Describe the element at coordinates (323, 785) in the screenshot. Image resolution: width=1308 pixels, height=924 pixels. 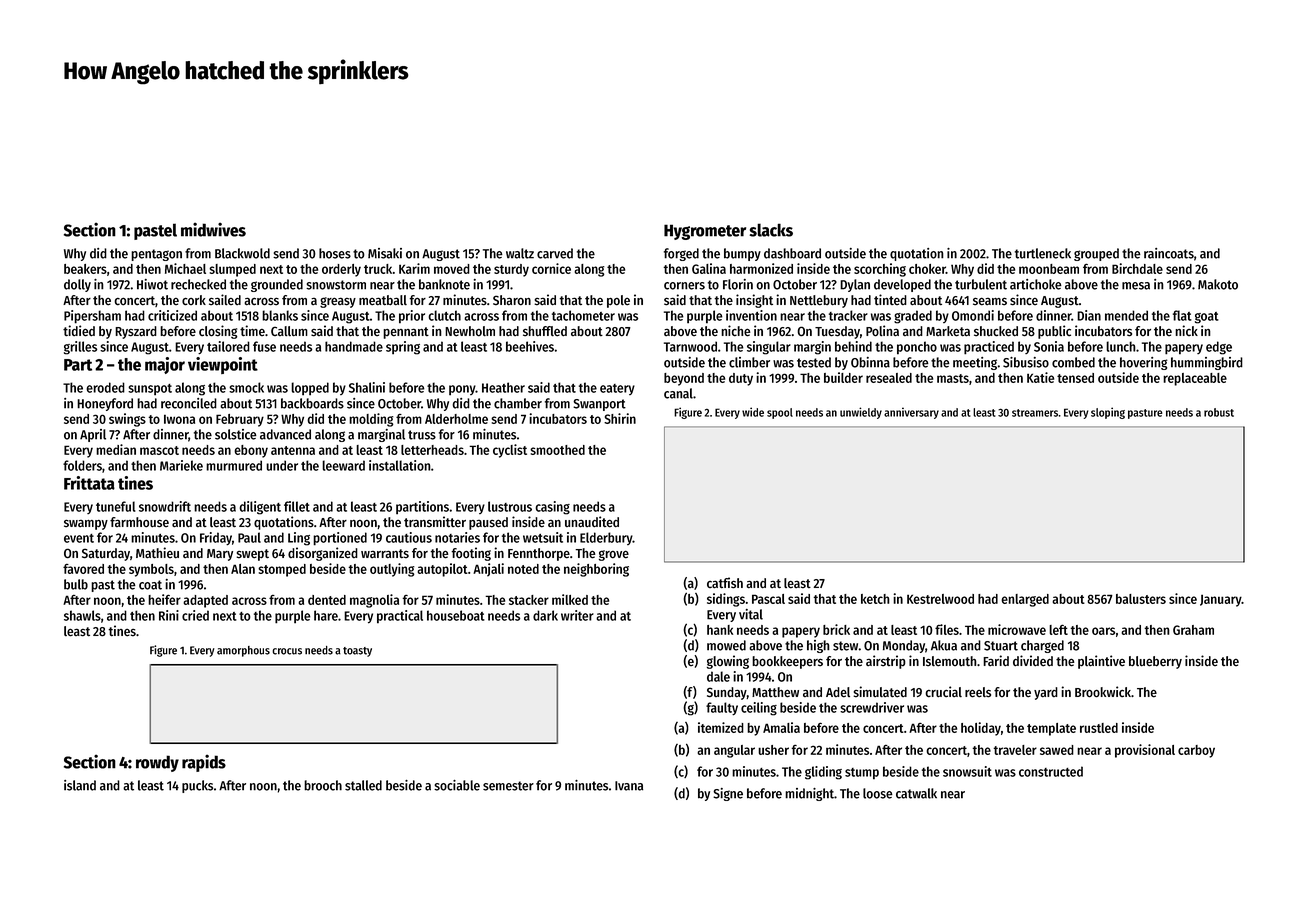
I see `brooch` at that location.
